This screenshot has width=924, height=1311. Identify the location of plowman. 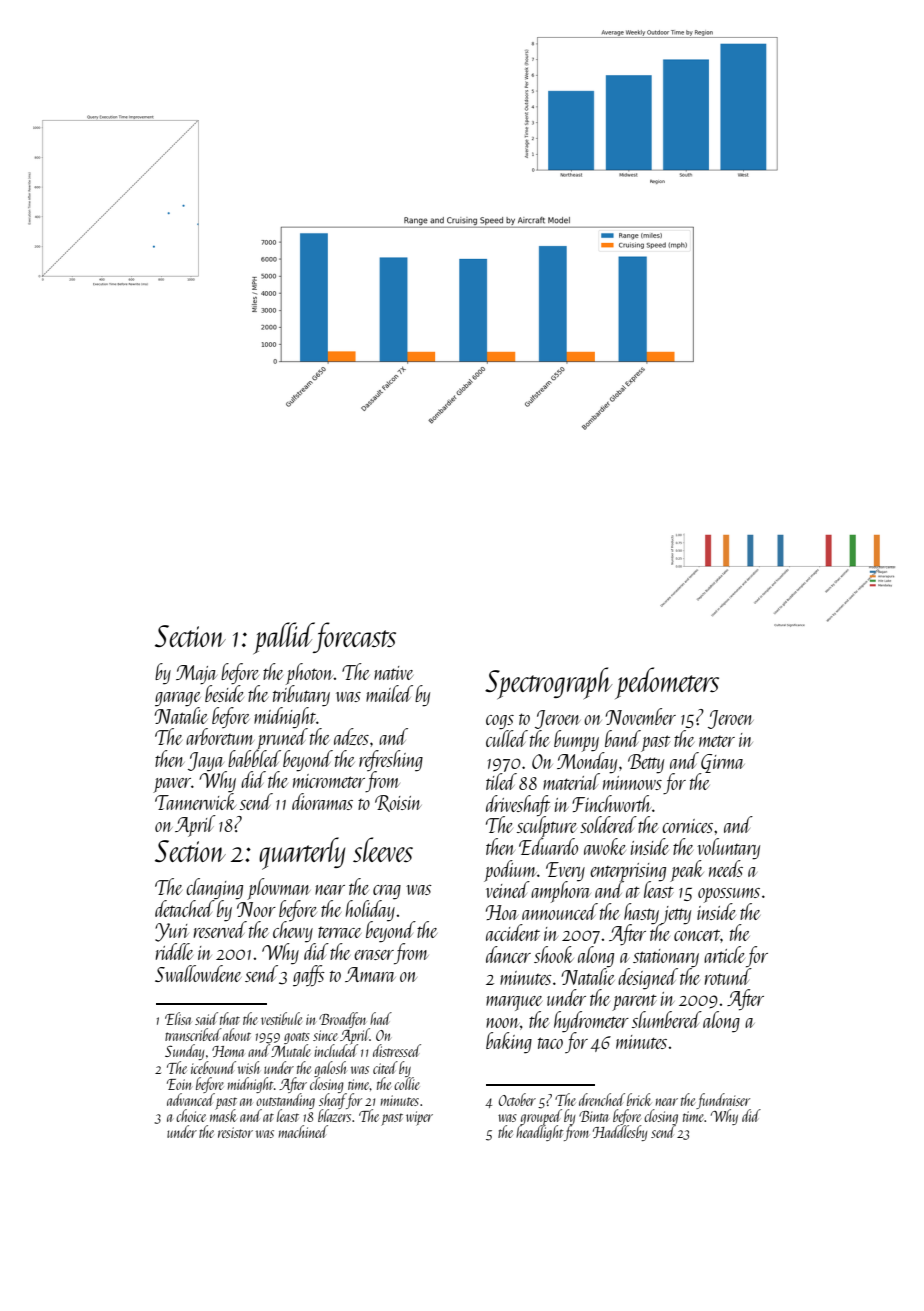
(279, 889).
